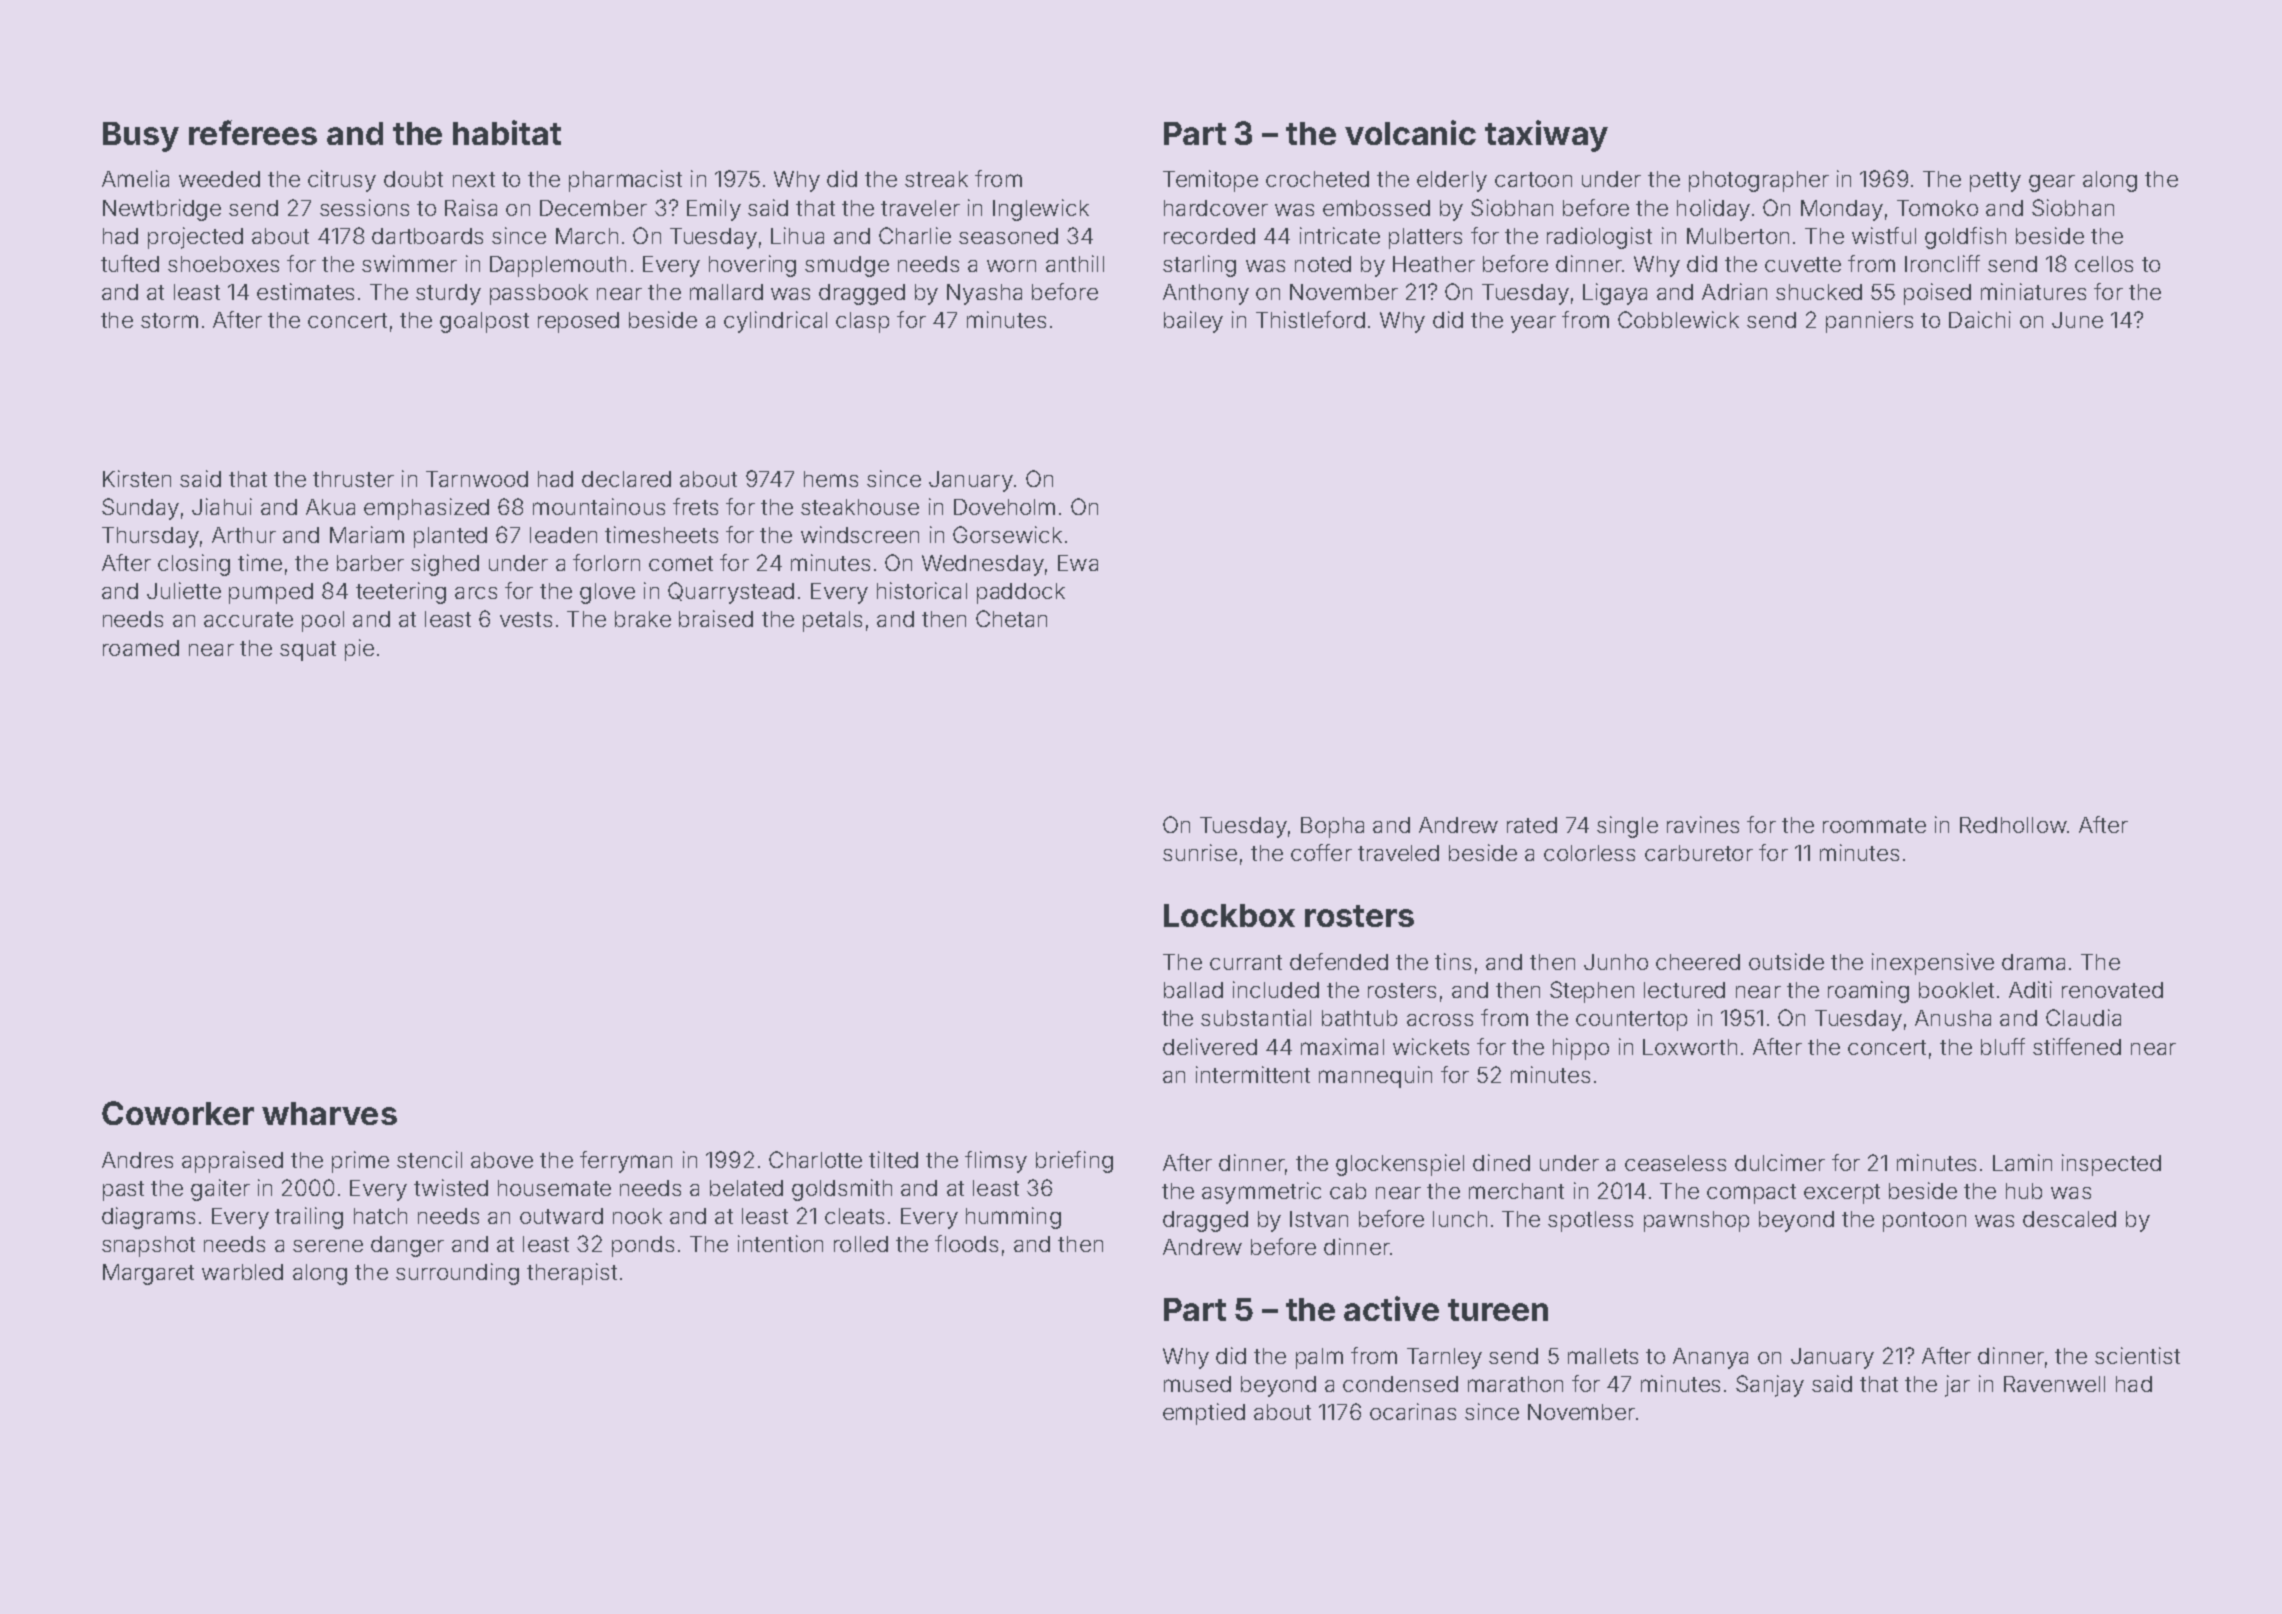 The height and width of the screenshot is (1614, 2282). What do you see at coordinates (2033, 291) in the screenshot?
I see `miniatures` at bounding box center [2033, 291].
